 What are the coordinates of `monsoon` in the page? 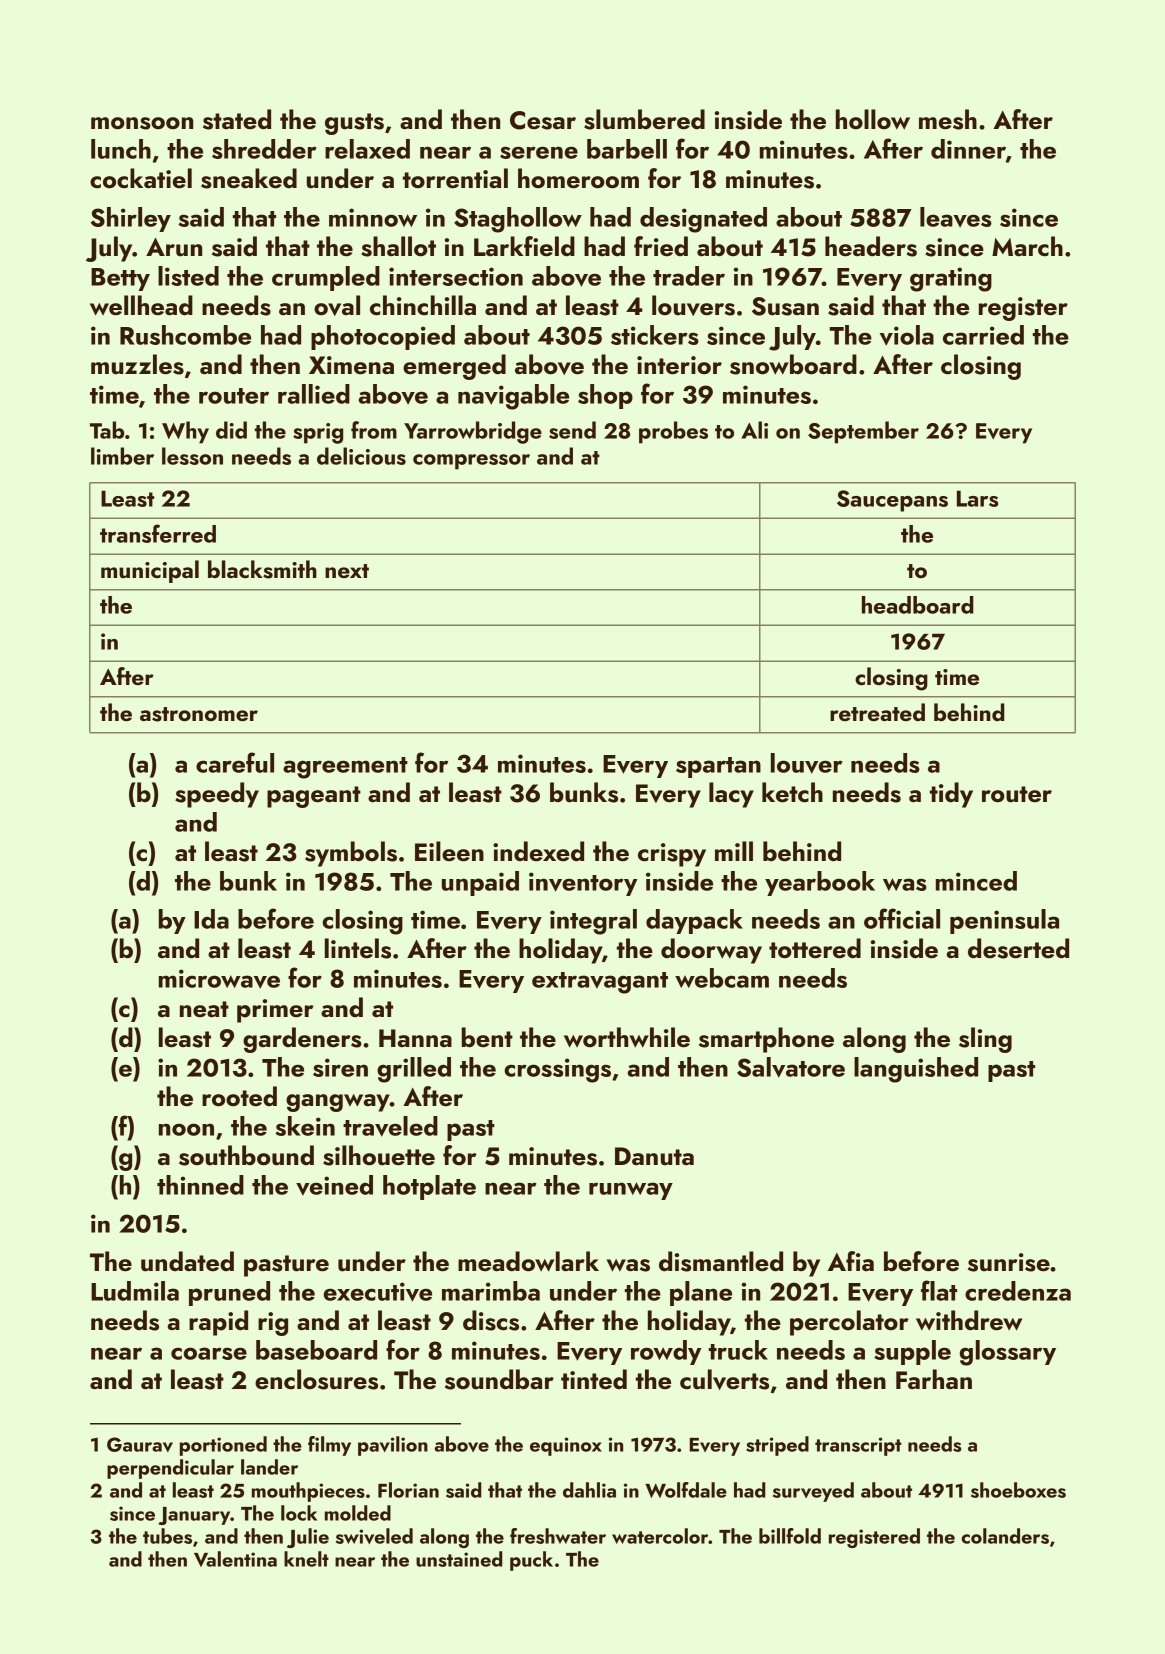 It's located at (142, 123).
